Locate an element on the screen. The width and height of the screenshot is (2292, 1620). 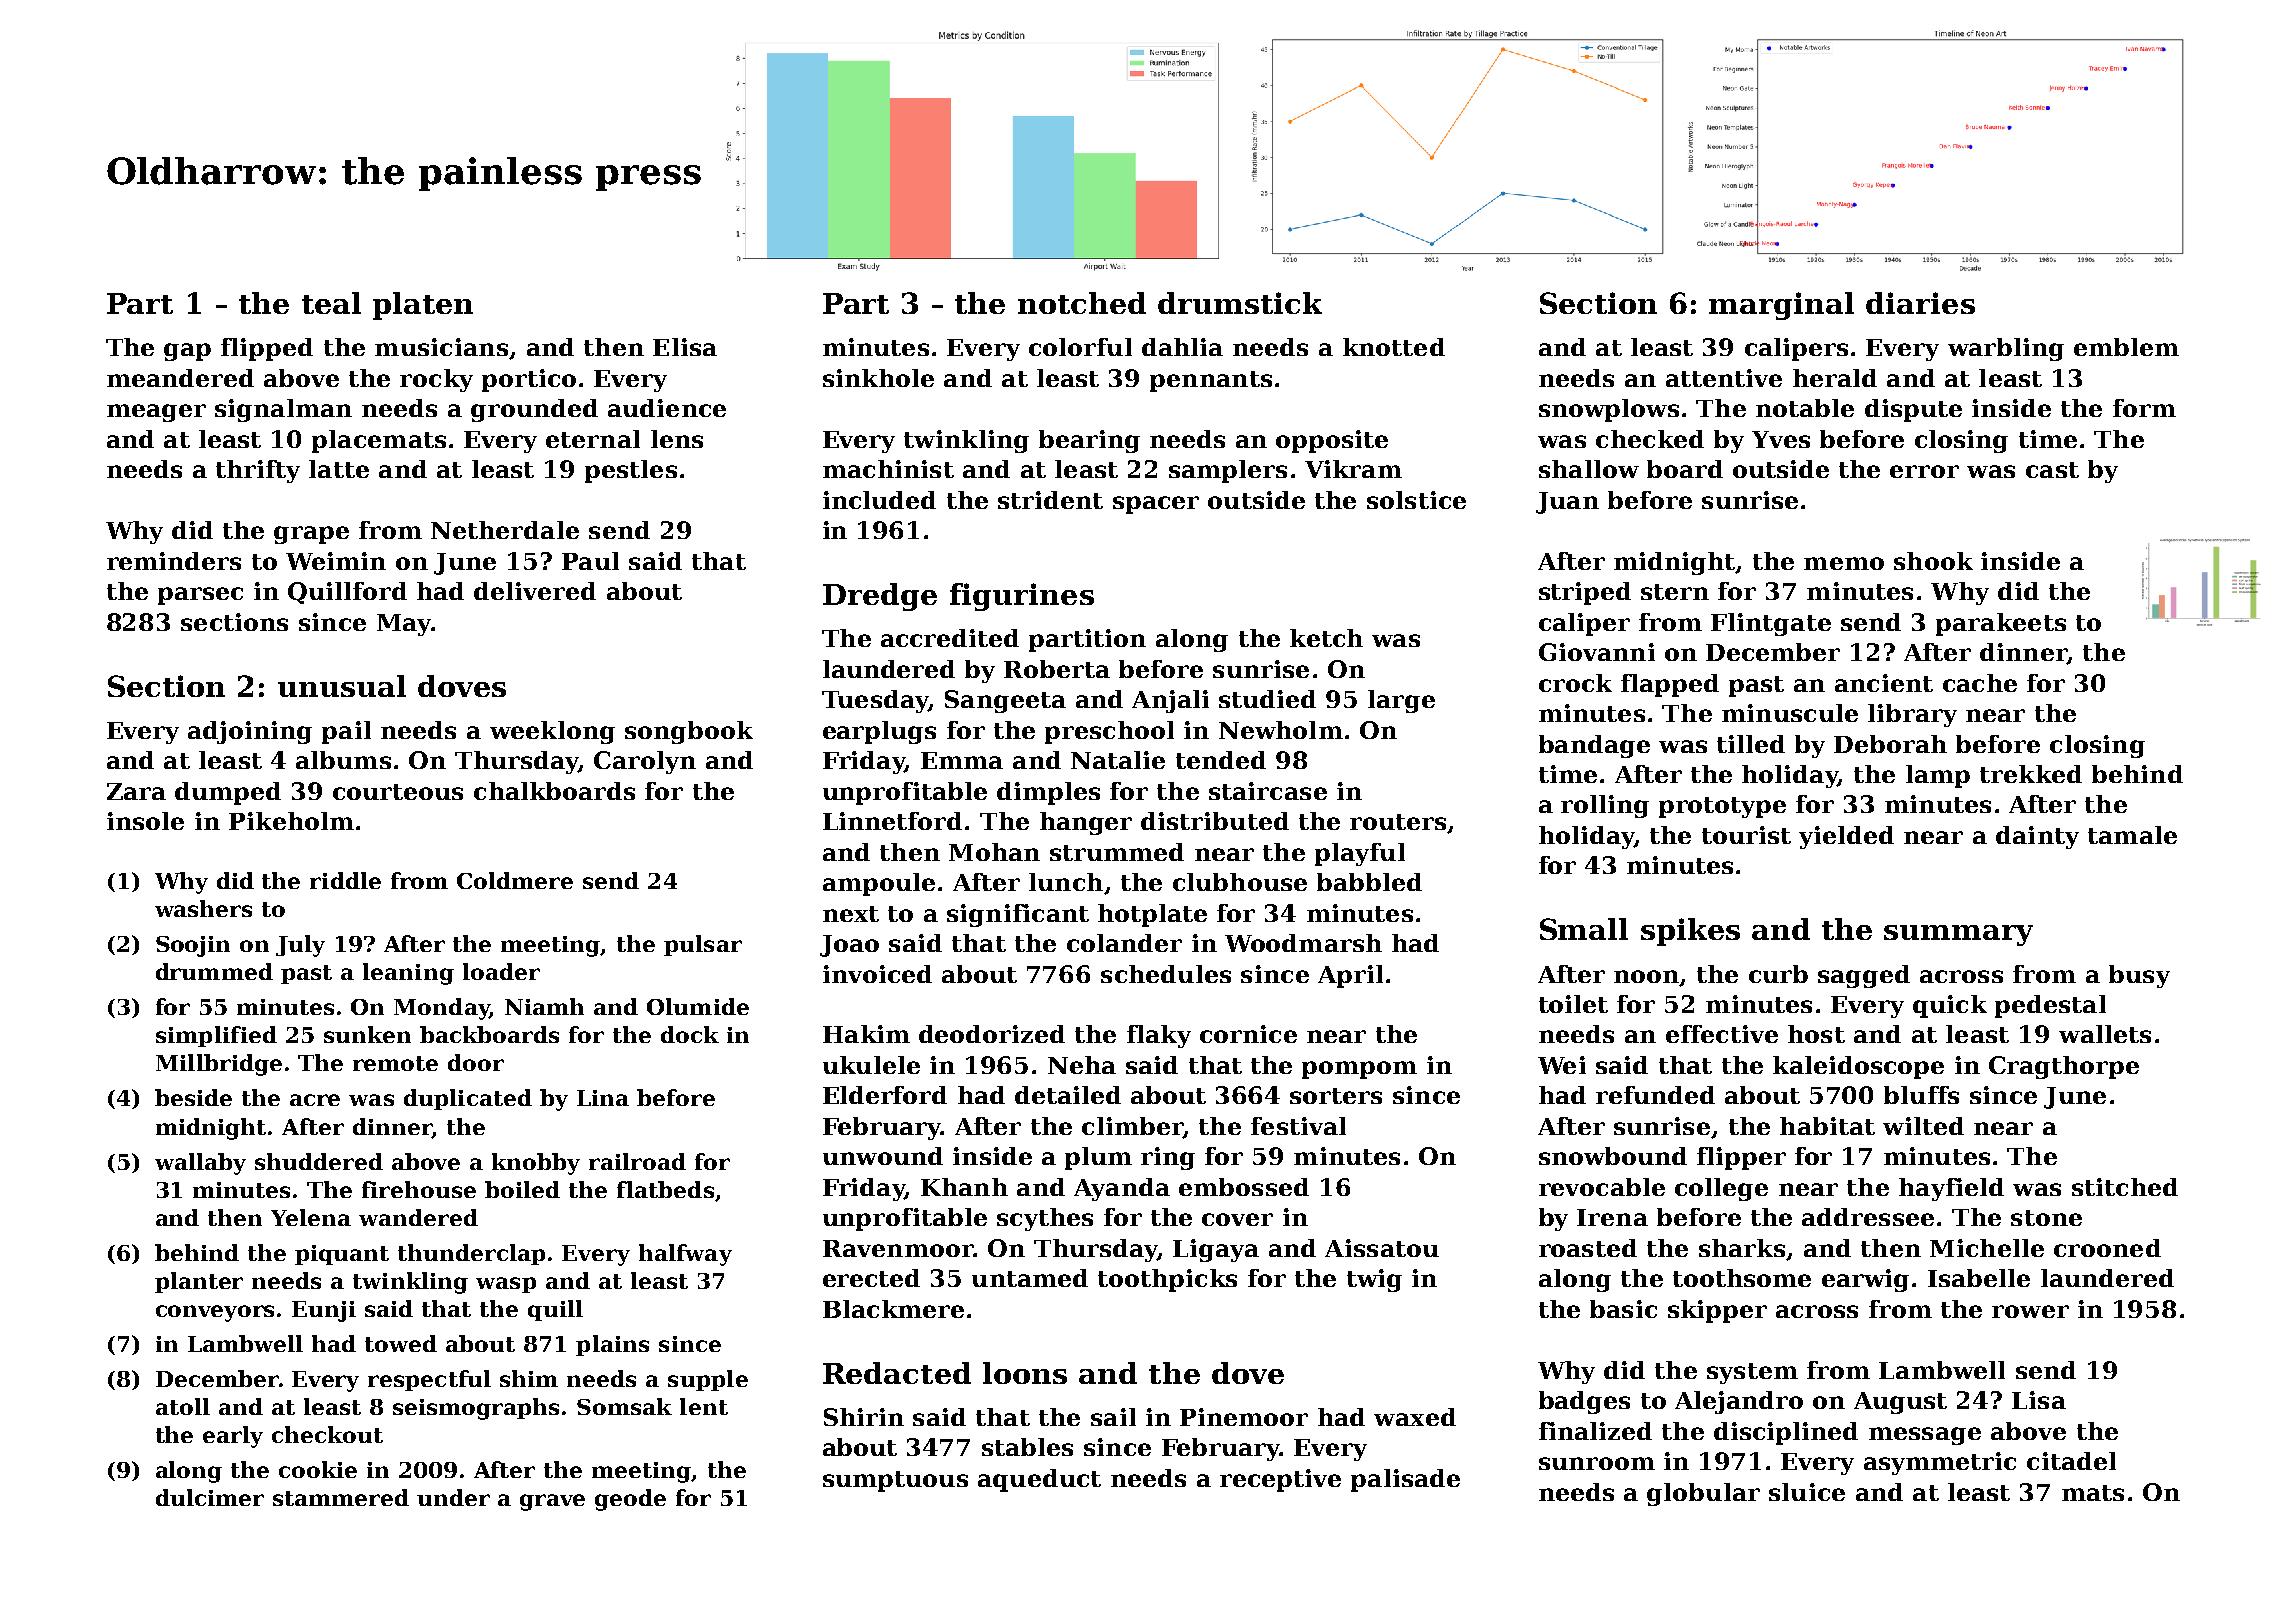
stone is located at coordinates (2046, 1218).
